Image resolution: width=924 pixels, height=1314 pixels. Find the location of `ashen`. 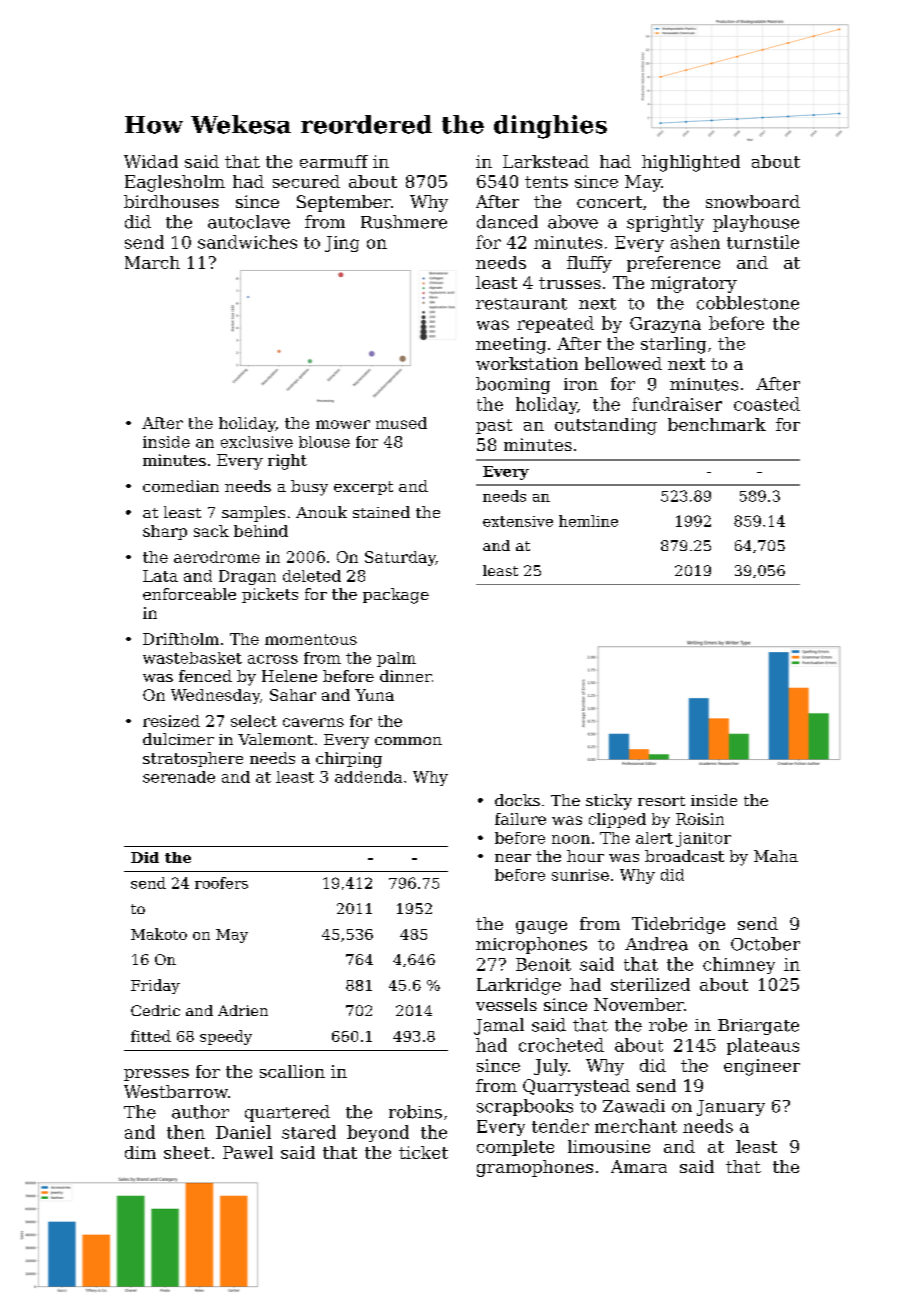

ashen is located at coordinates (695, 242).
